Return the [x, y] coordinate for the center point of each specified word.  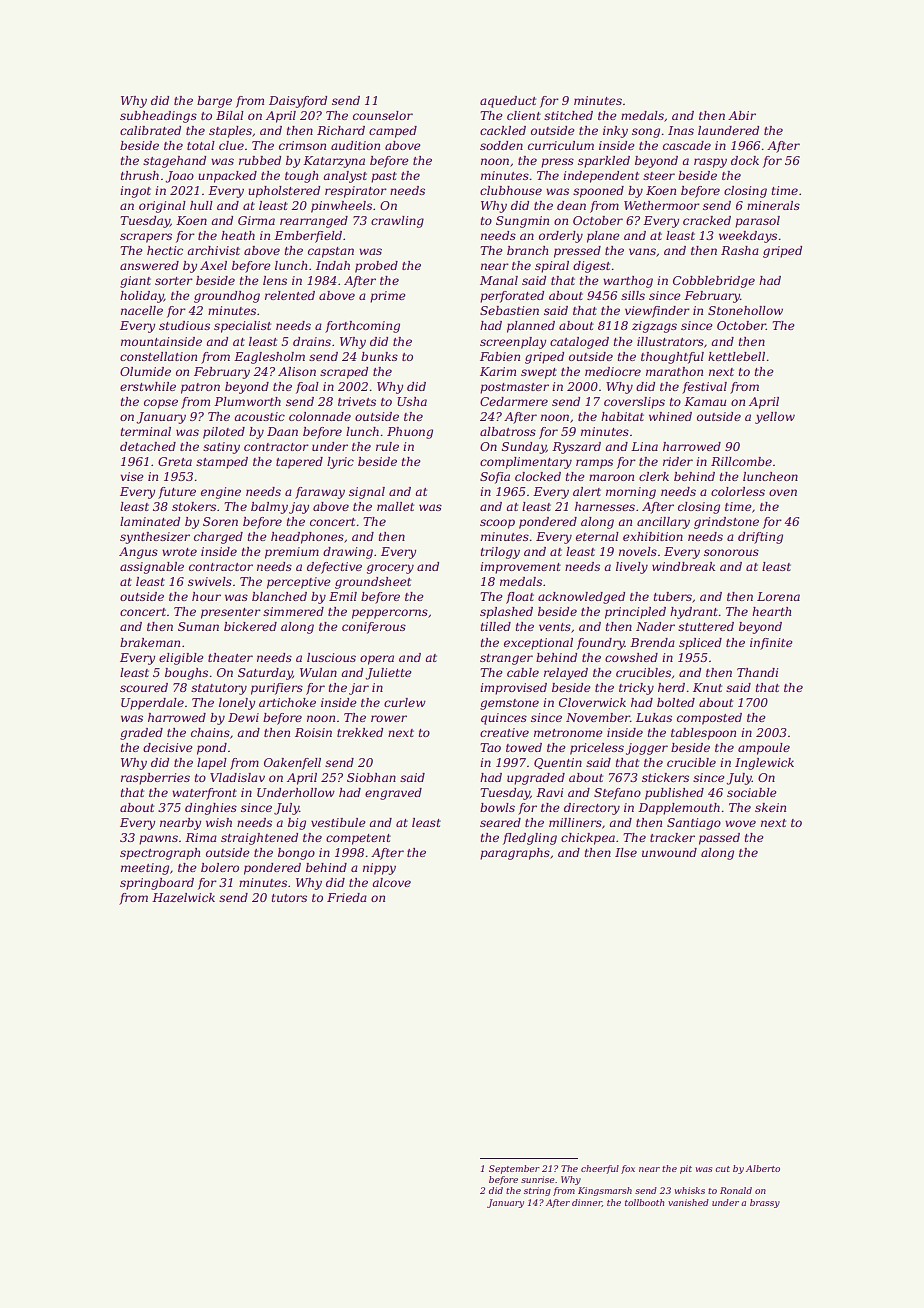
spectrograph [160, 854]
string [537, 1191]
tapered [299, 463]
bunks [379, 356]
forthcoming [362, 327]
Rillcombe [741, 461]
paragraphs [515, 854]
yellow [775, 418]
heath [238, 235]
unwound [669, 852]
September [514, 1169]
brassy [765, 1203]
